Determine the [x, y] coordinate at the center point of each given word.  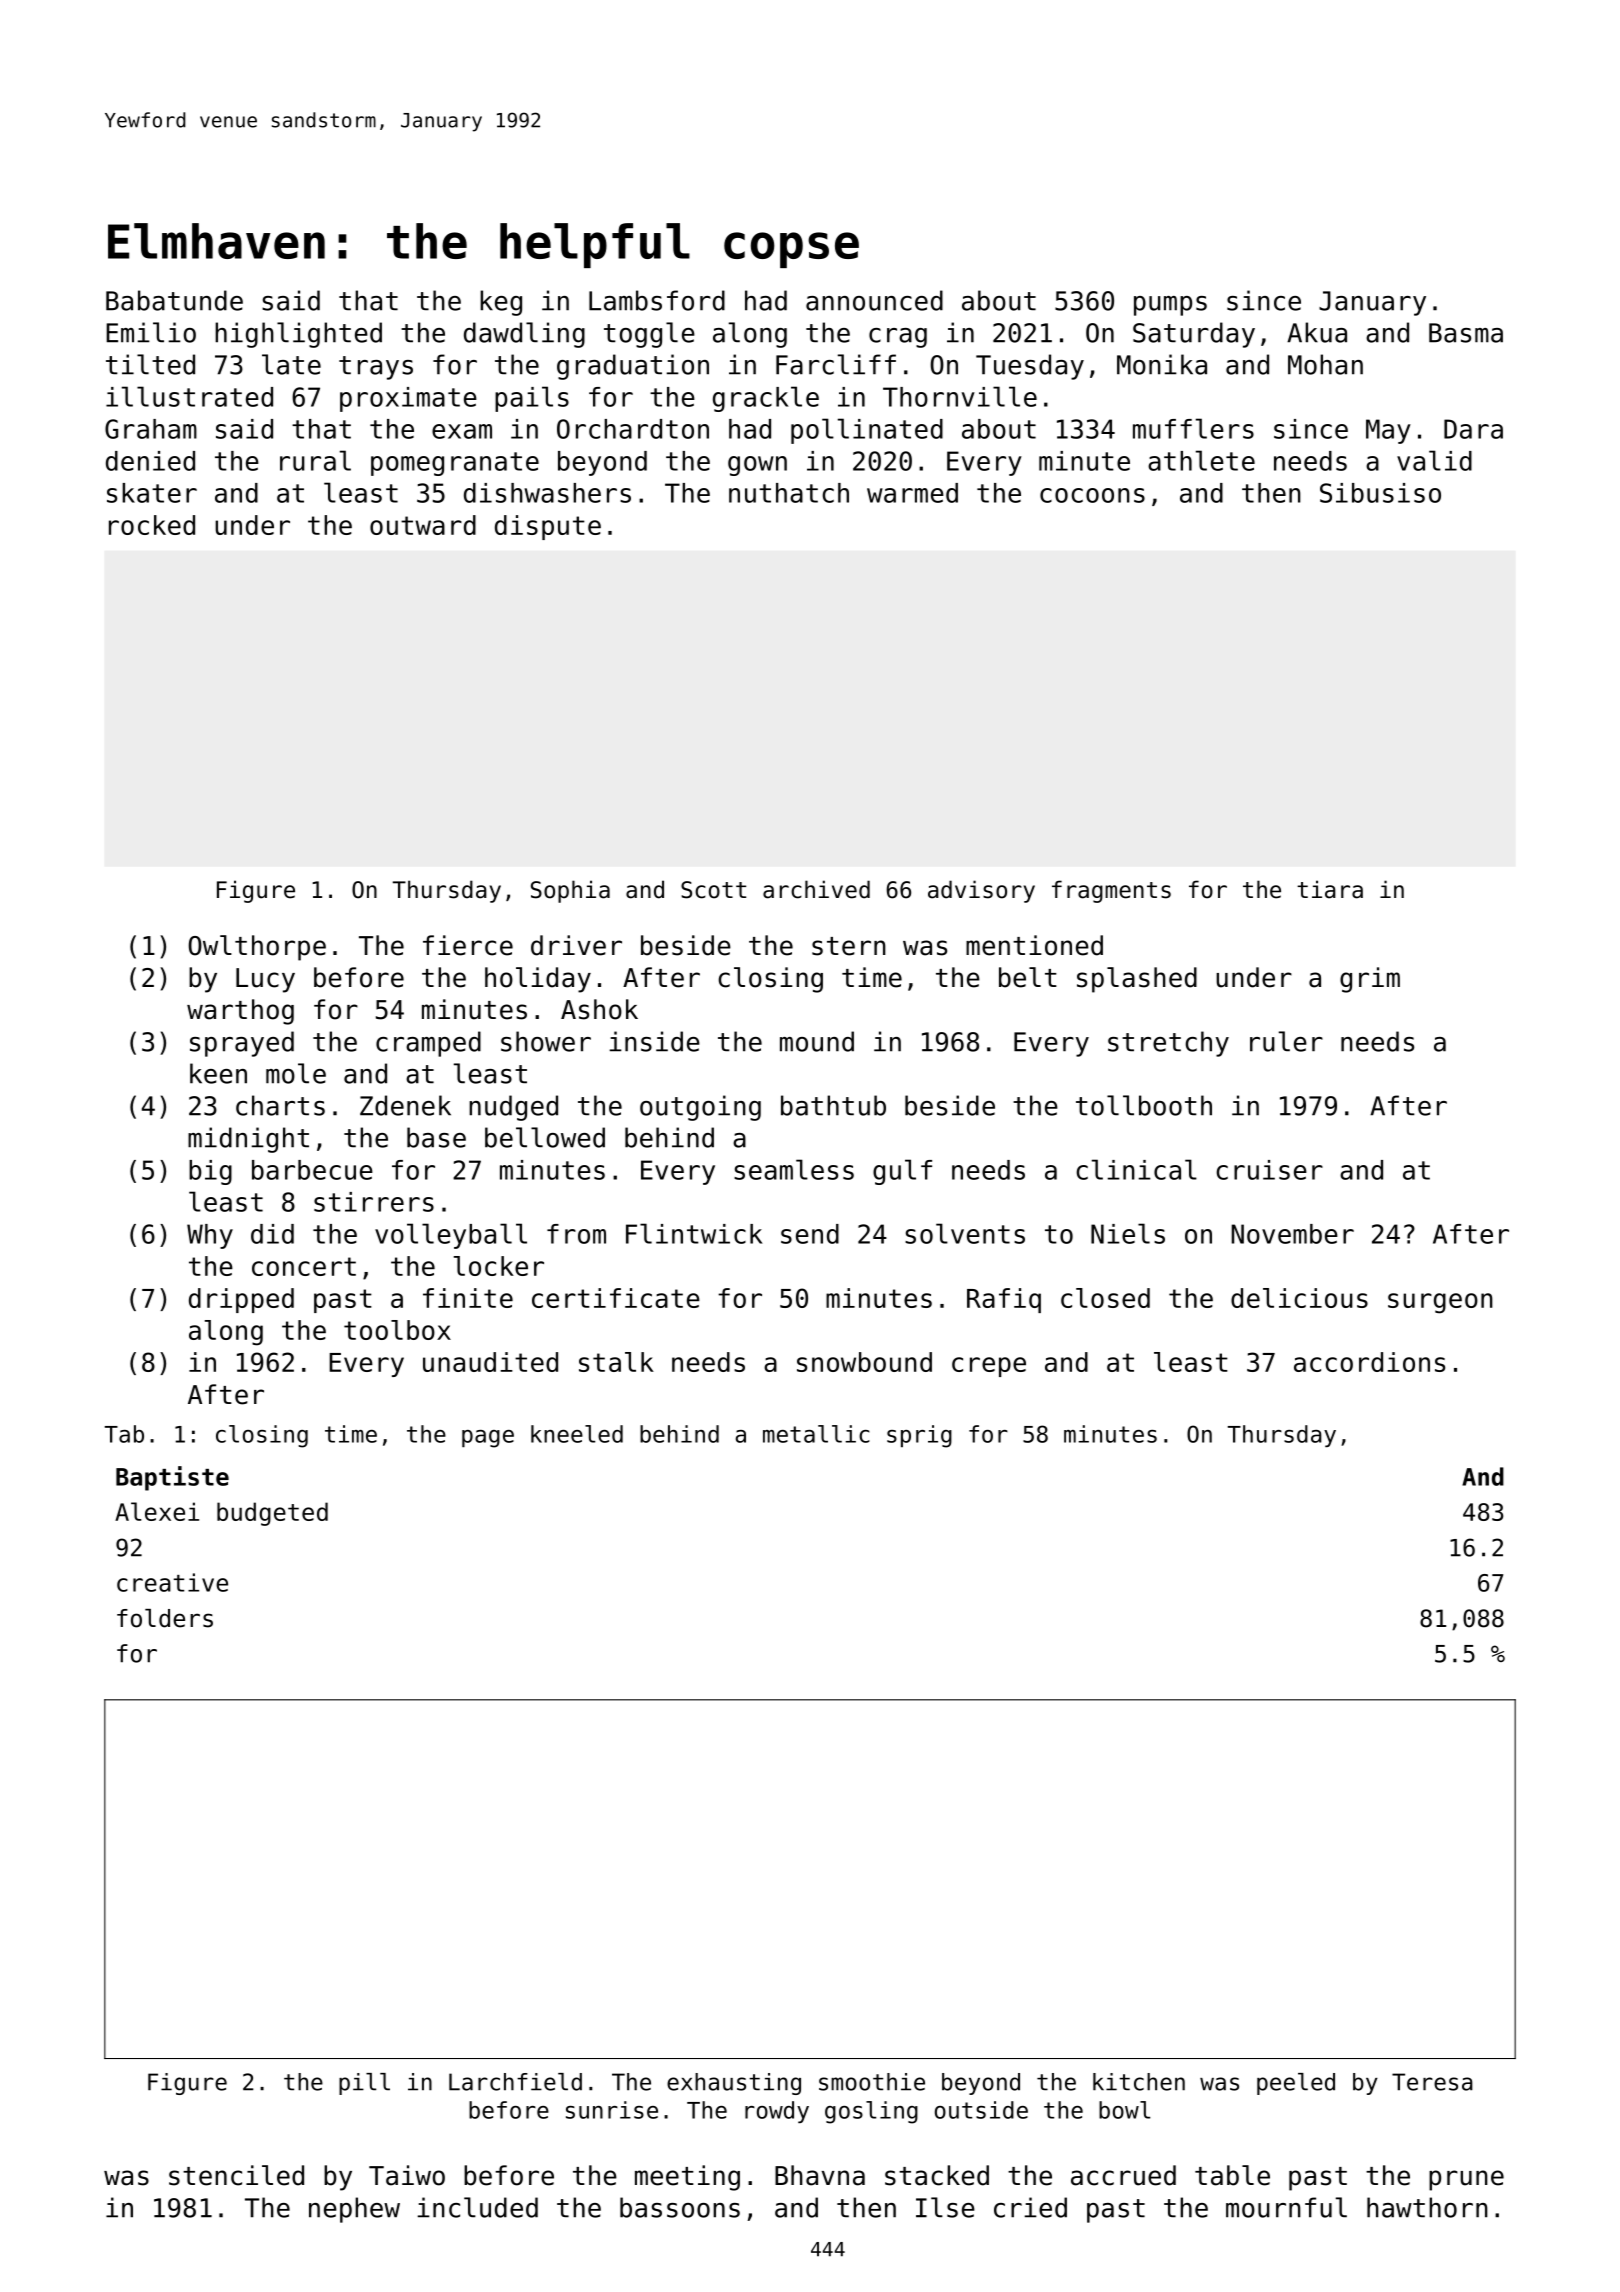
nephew [354, 2210]
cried [1030, 2207]
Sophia [570, 891]
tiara [1330, 889]
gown [757, 466]
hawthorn [1427, 2207]
